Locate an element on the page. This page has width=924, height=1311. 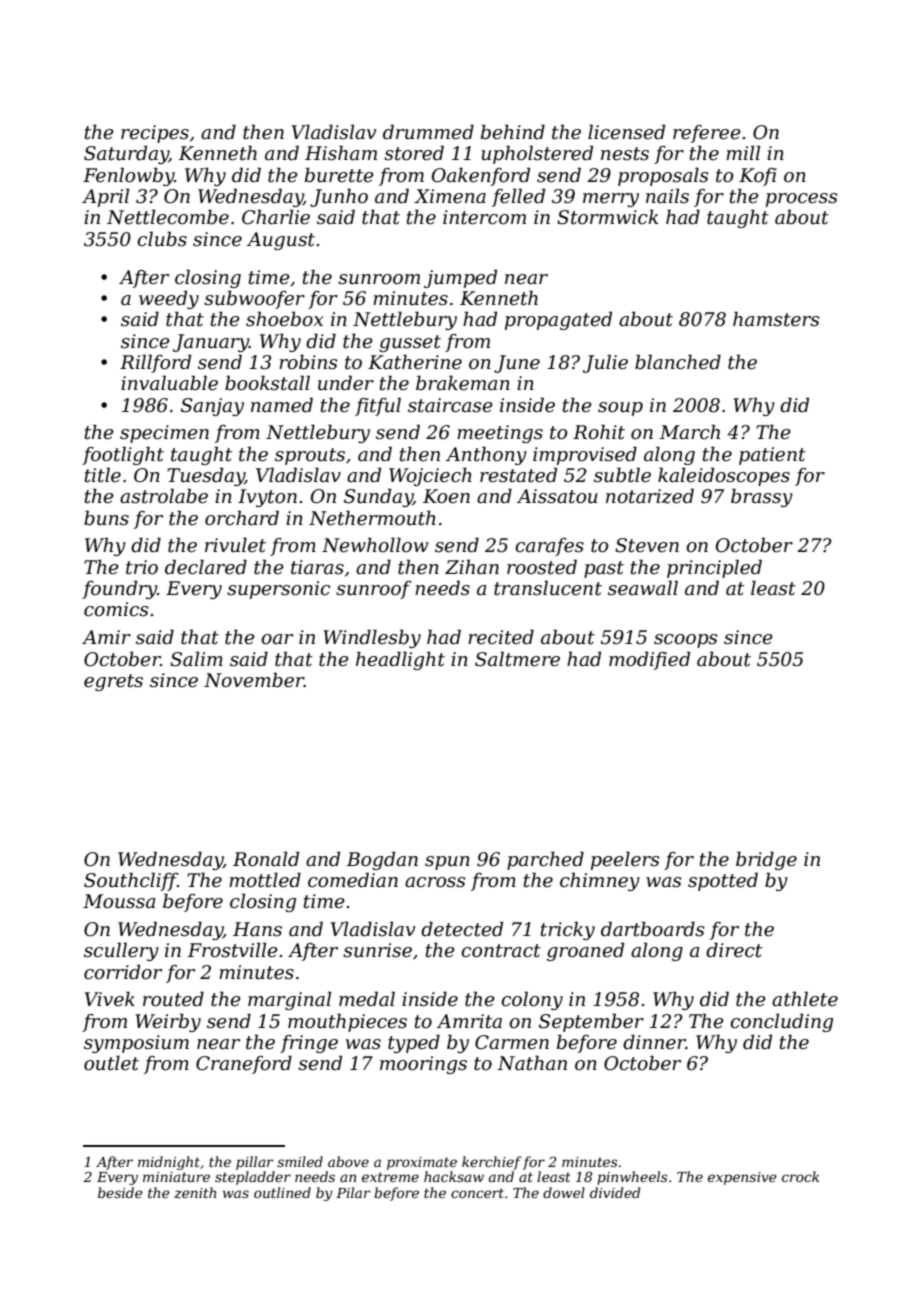
hamsters is located at coordinates (776, 319).
